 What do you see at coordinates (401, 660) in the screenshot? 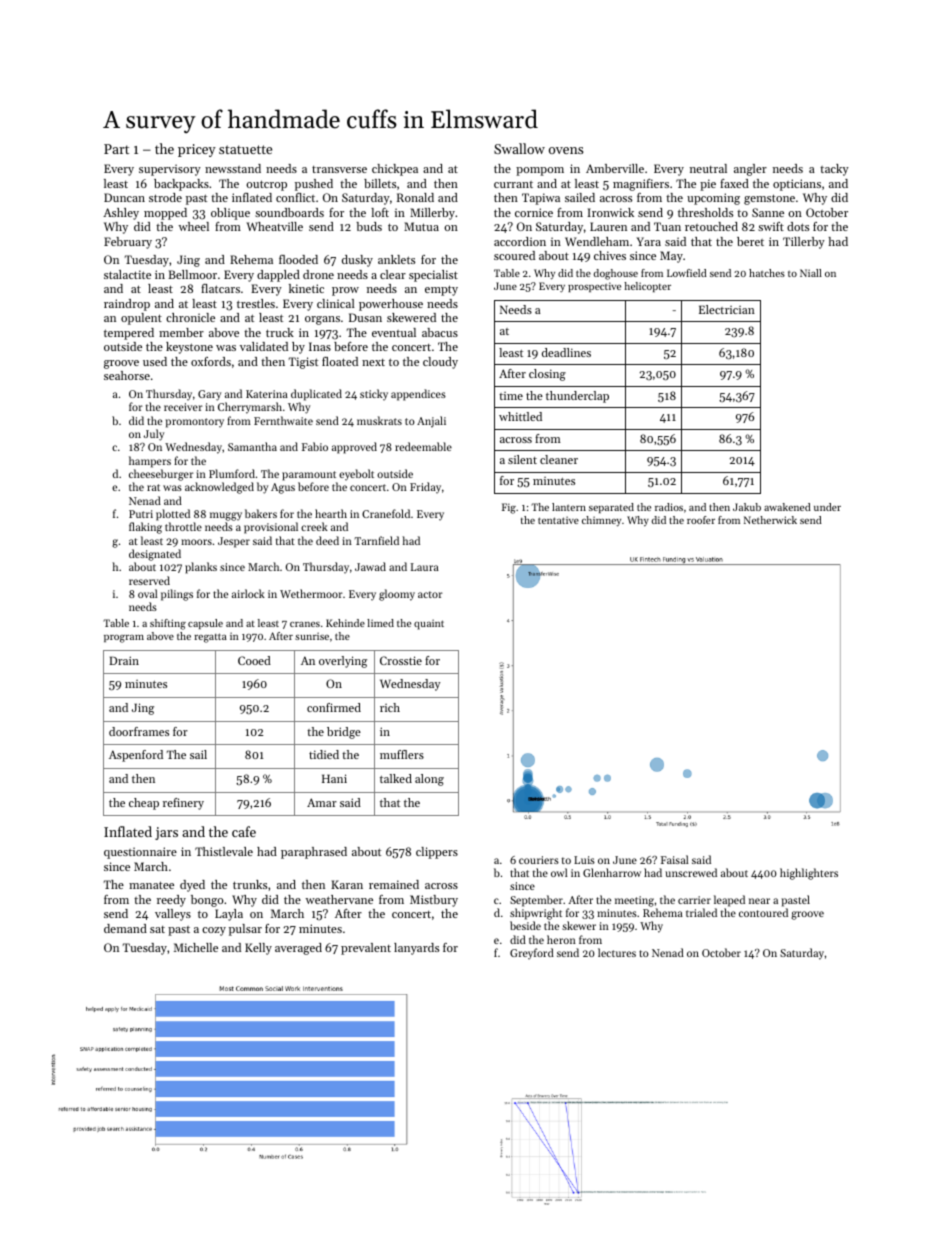
I see `Crosstie` at bounding box center [401, 660].
